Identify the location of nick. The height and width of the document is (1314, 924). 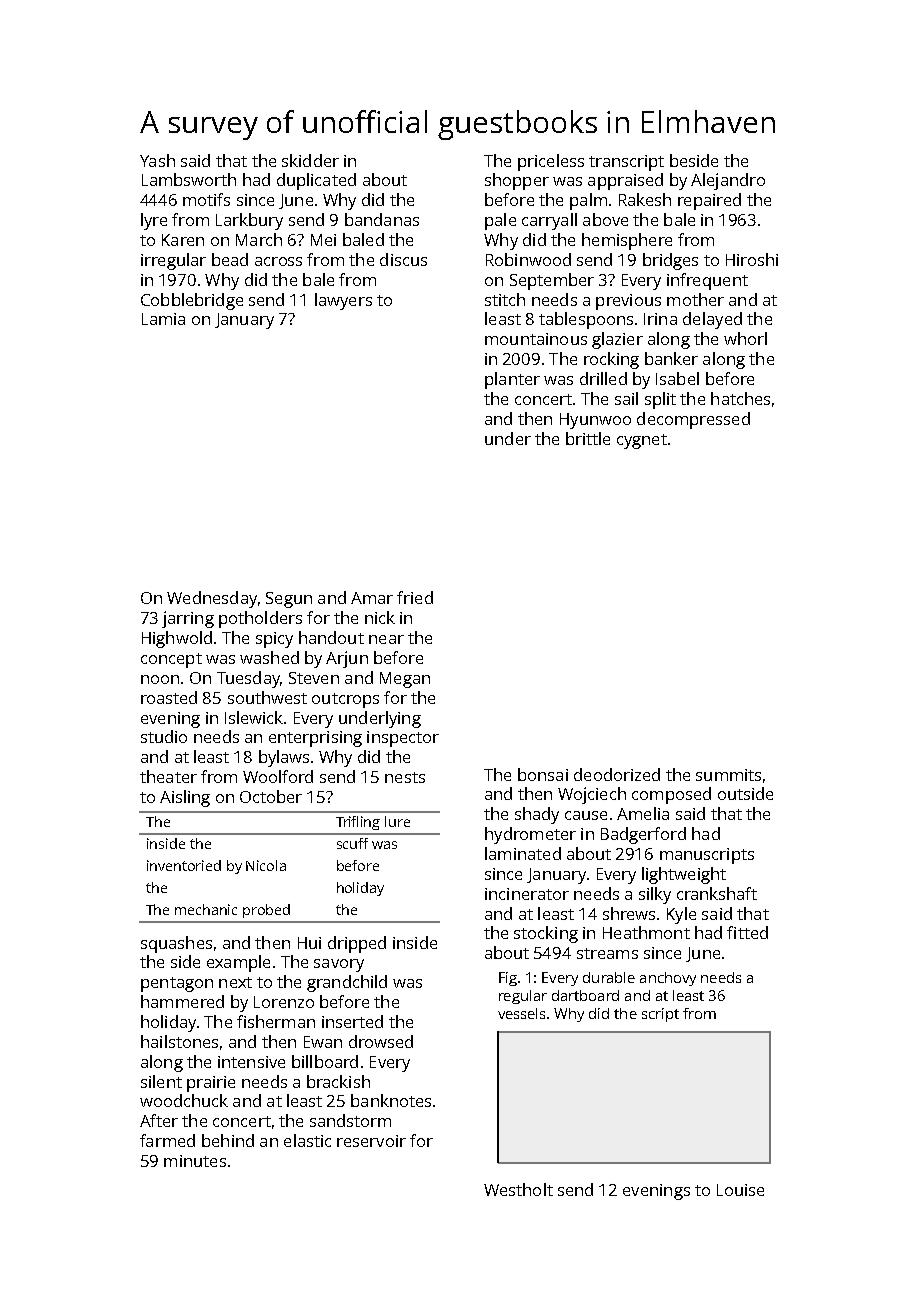
(380, 617).
